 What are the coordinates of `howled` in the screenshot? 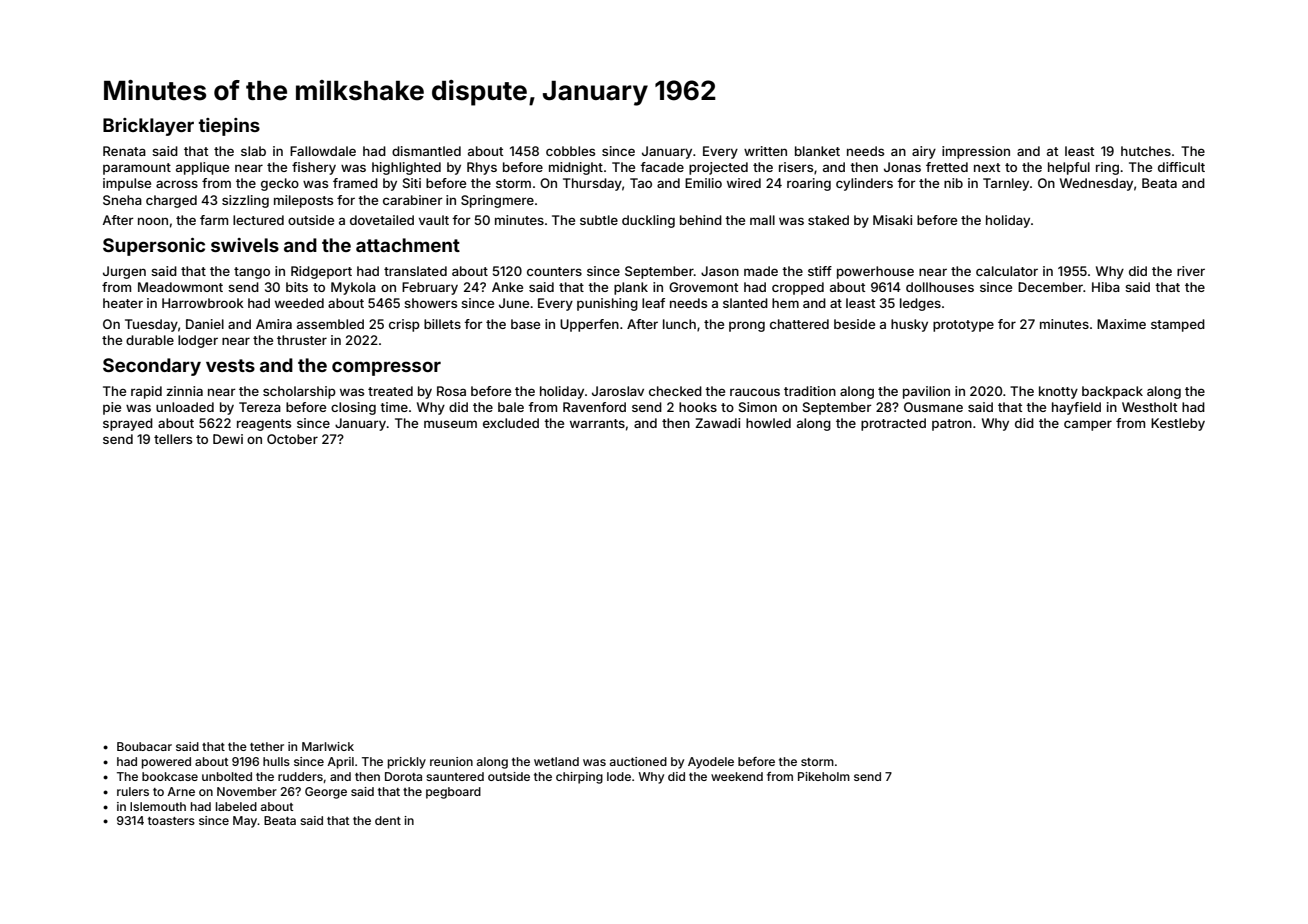 It's located at (768, 423).
